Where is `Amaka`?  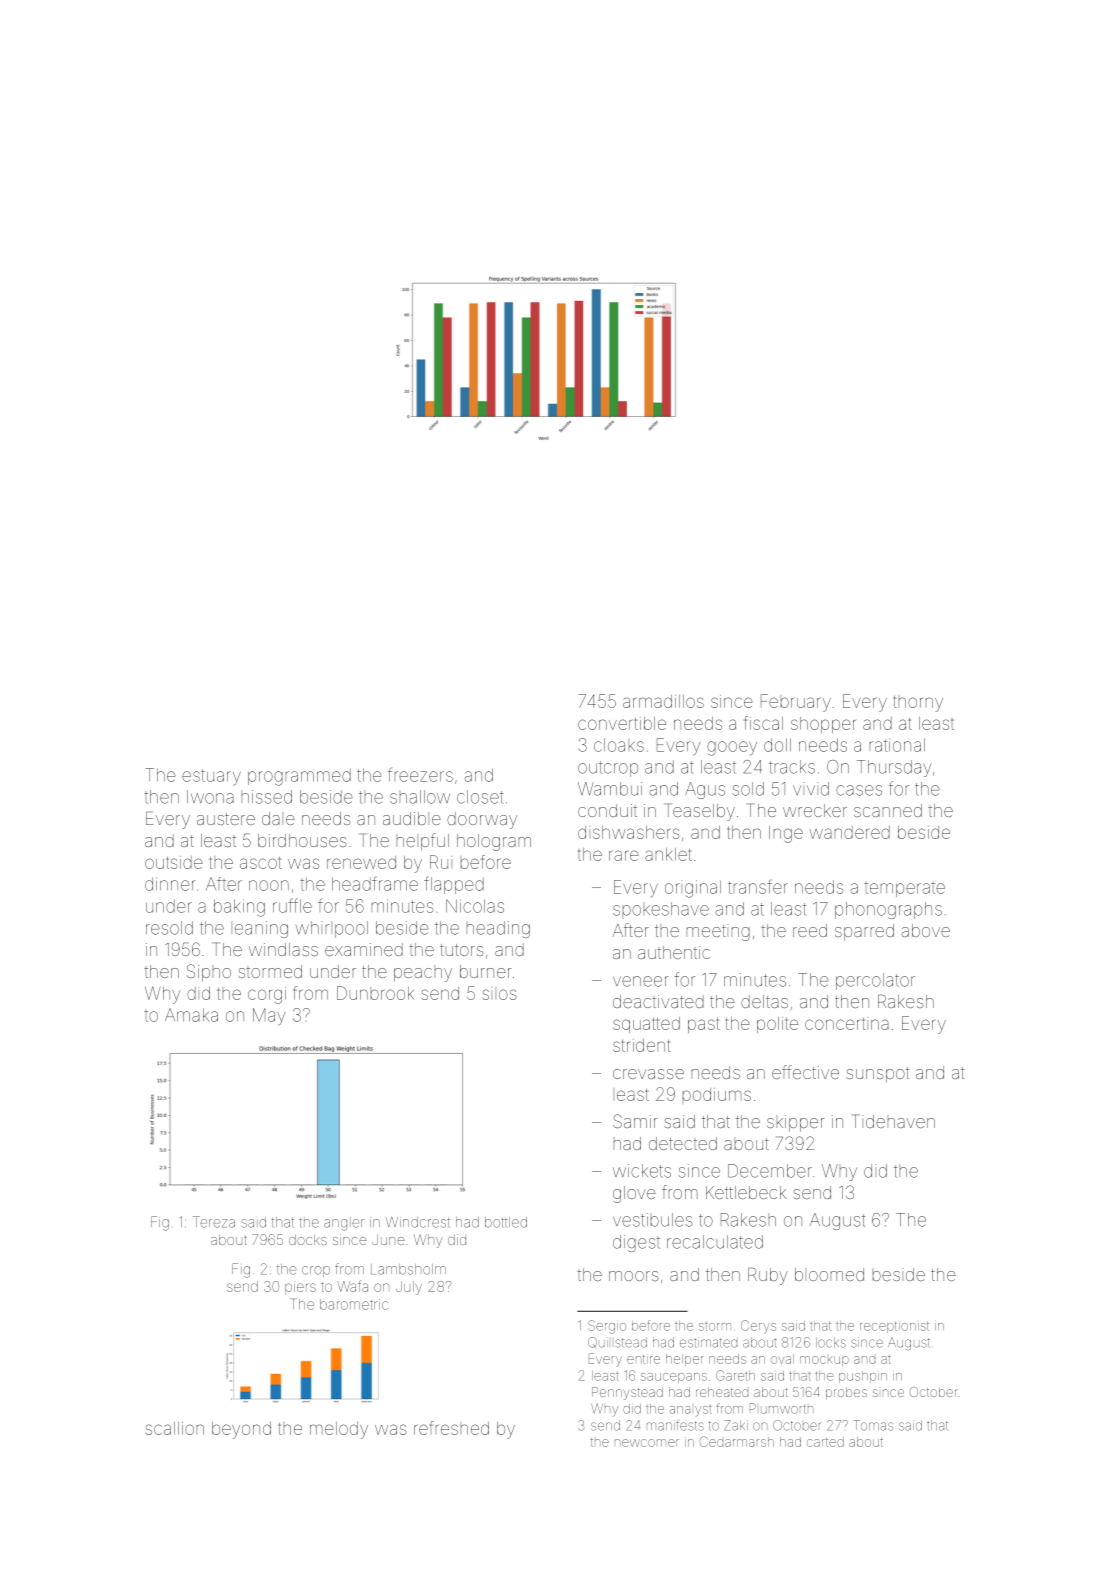
Amaka is located at coordinates (191, 1015).
